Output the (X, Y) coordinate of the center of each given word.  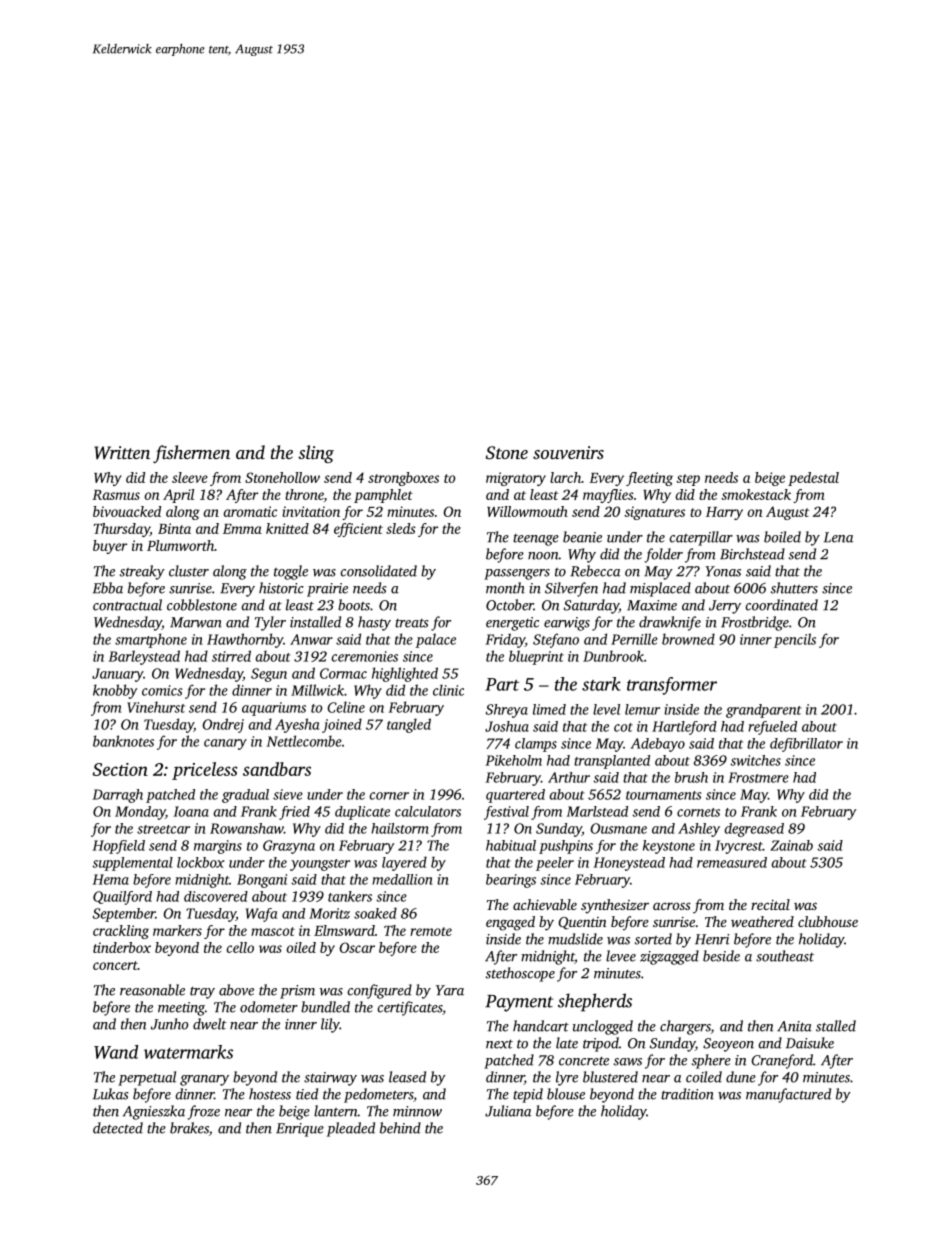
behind (400, 1128)
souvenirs (568, 452)
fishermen (191, 454)
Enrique (300, 1130)
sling (316, 454)
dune (741, 1077)
